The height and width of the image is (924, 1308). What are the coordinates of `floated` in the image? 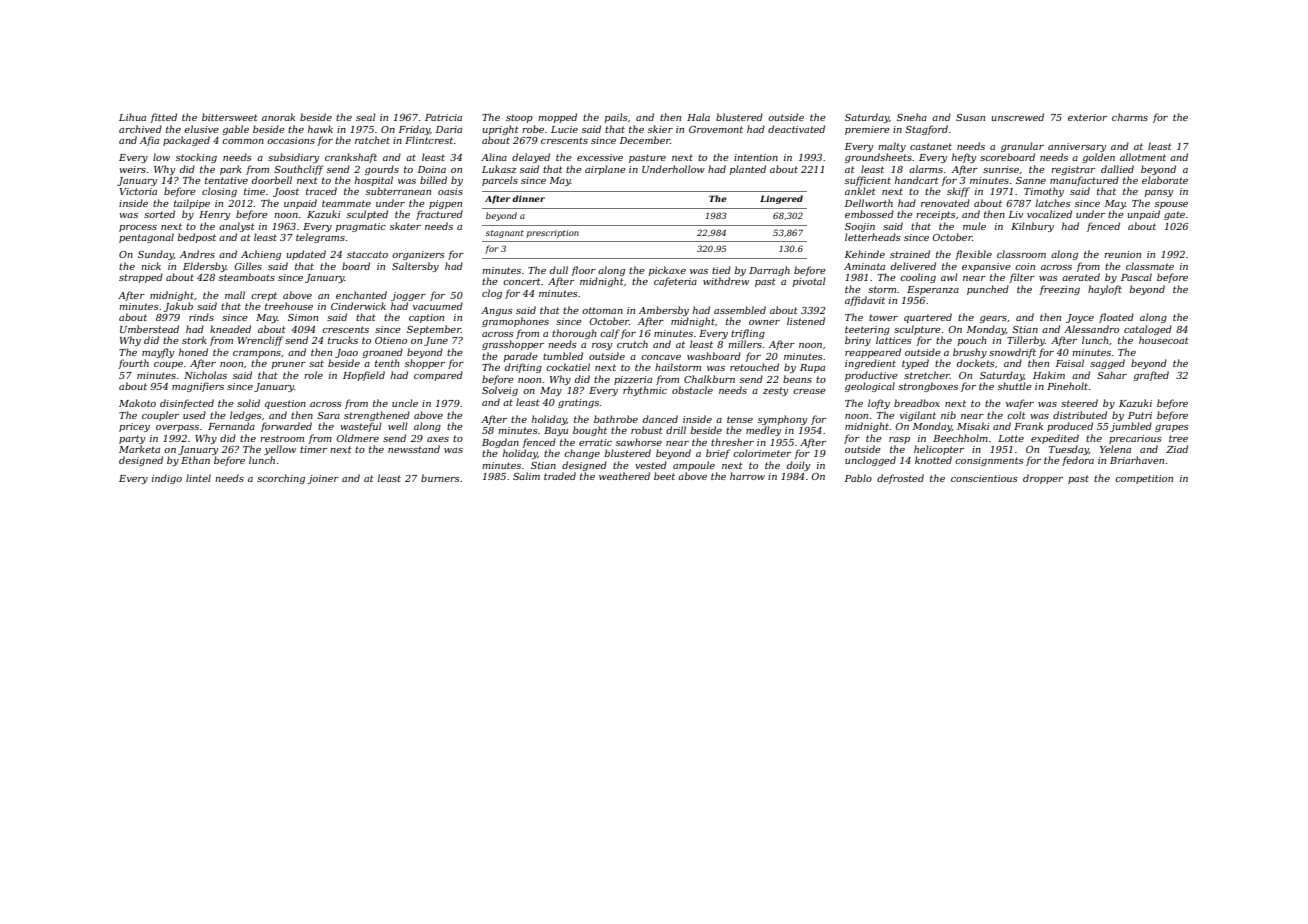 It's located at (1116, 318).
